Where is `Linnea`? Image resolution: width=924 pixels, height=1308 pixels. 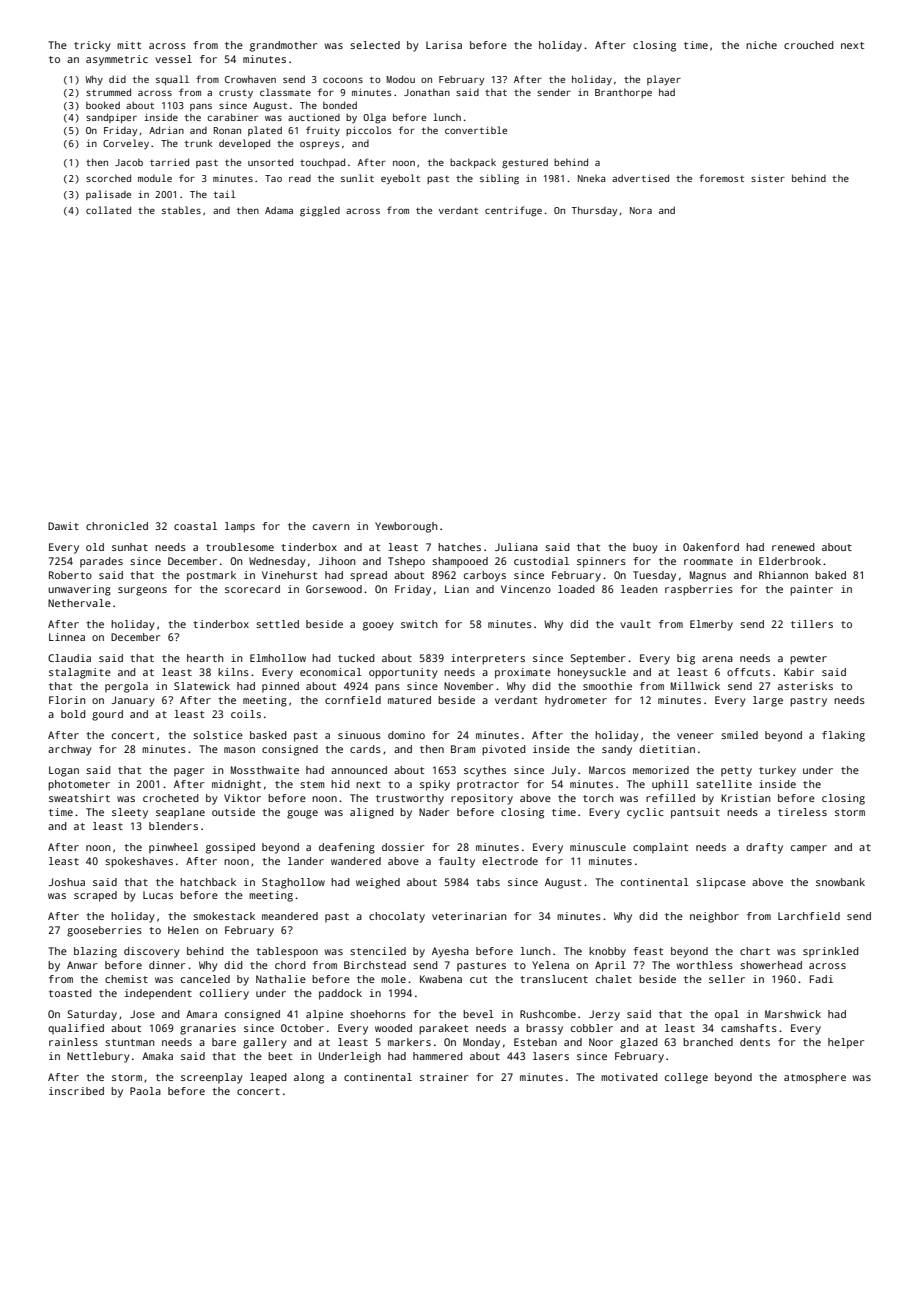
Linnea is located at coordinates (67, 637).
